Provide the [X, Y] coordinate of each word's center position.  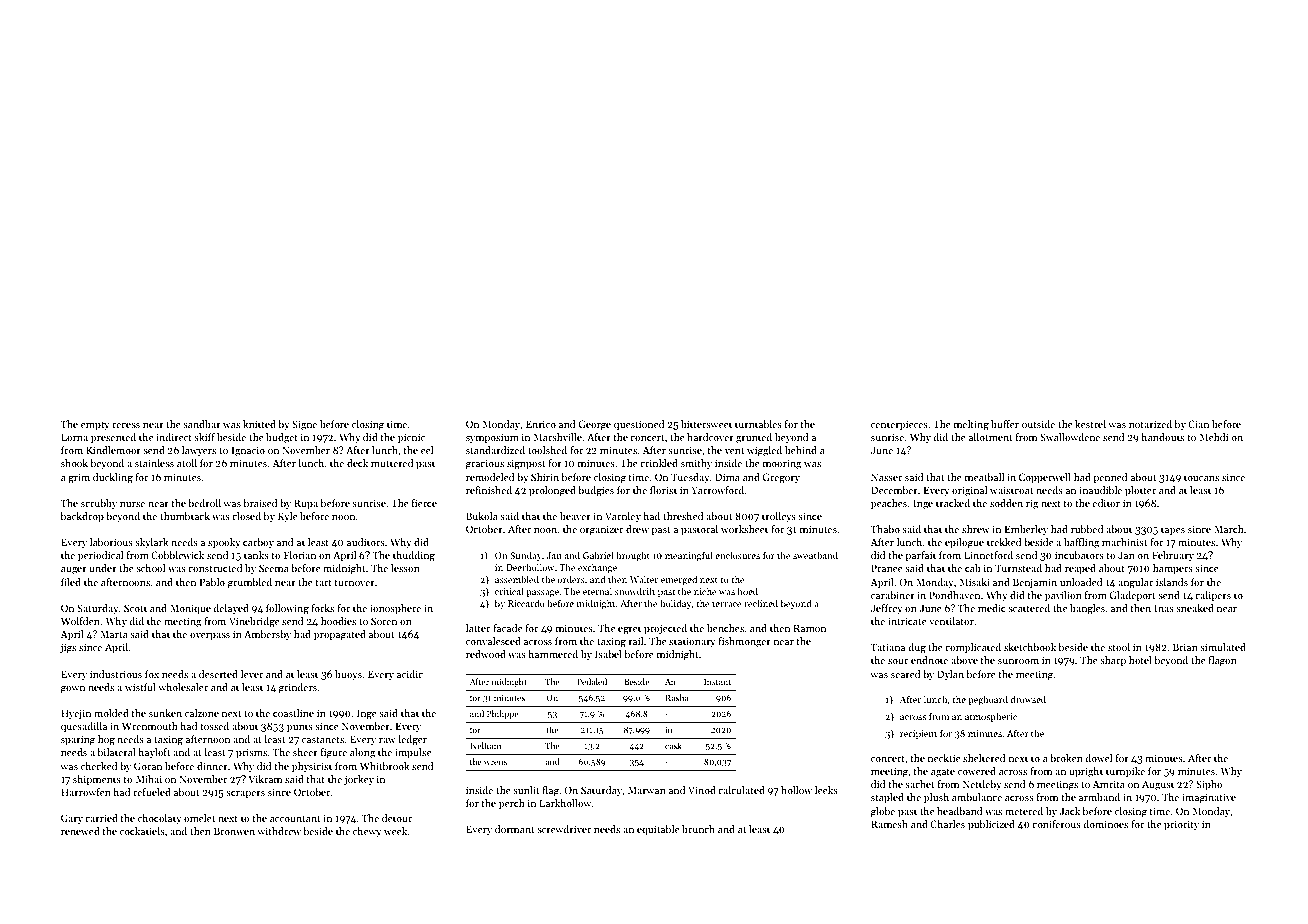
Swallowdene [1070, 437]
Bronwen [234, 831]
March [1229, 529]
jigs [68, 648]
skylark [152, 543]
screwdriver [564, 829]
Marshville [557, 437]
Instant [717, 682]
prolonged [552, 491]
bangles [1087, 609]
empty [95, 426]
